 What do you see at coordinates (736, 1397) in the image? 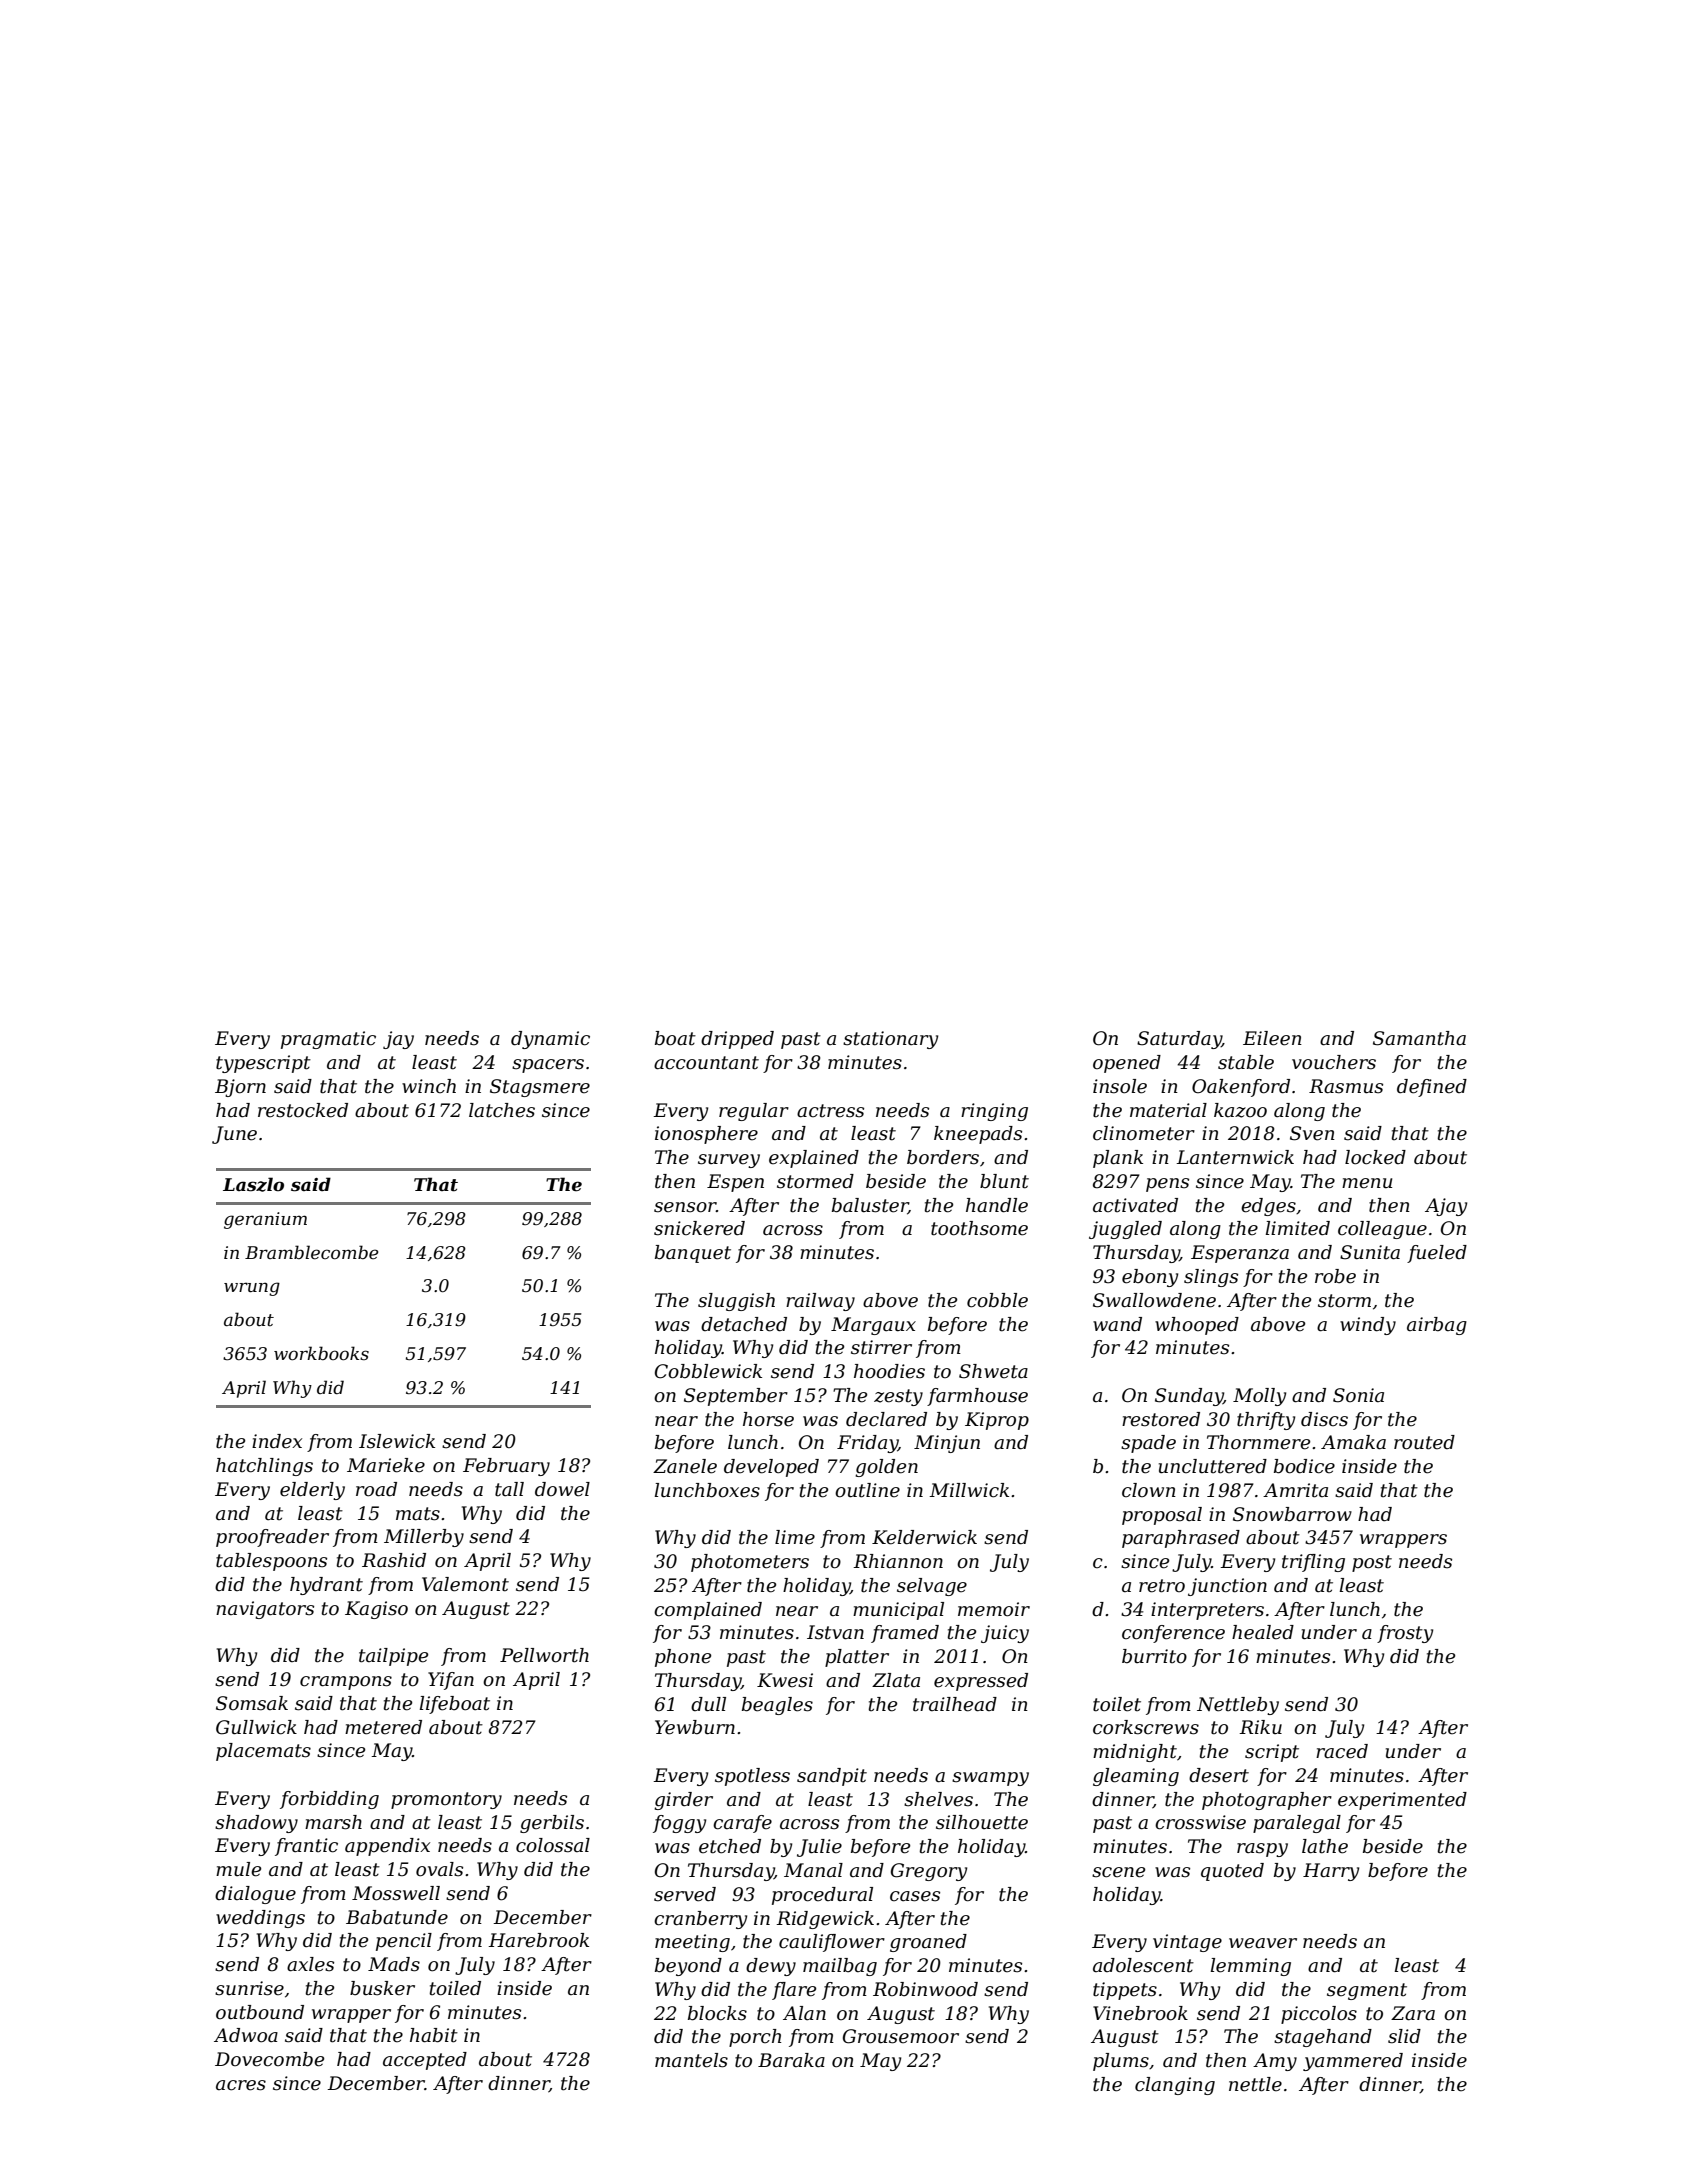
I see `September` at bounding box center [736, 1397].
